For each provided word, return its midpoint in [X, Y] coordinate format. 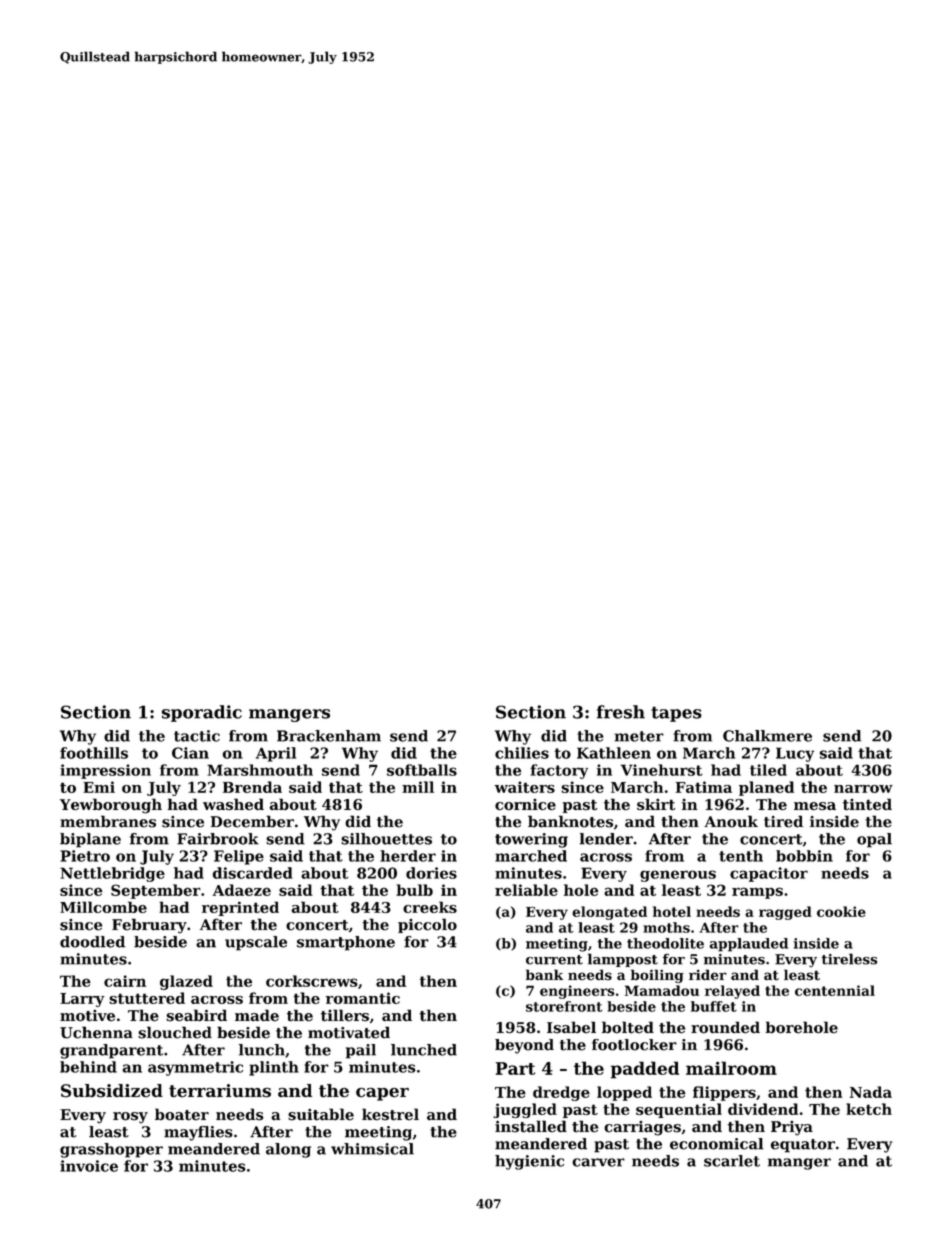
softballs [422, 770]
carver [598, 1162]
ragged [785, 913]
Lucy [795, 754]
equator [803, 1146]
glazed [186, 982]
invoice [89, 1166]
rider [708, 975]
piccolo [427, 925]
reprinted [240, 908]
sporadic [202, 713]
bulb [414, 890]
